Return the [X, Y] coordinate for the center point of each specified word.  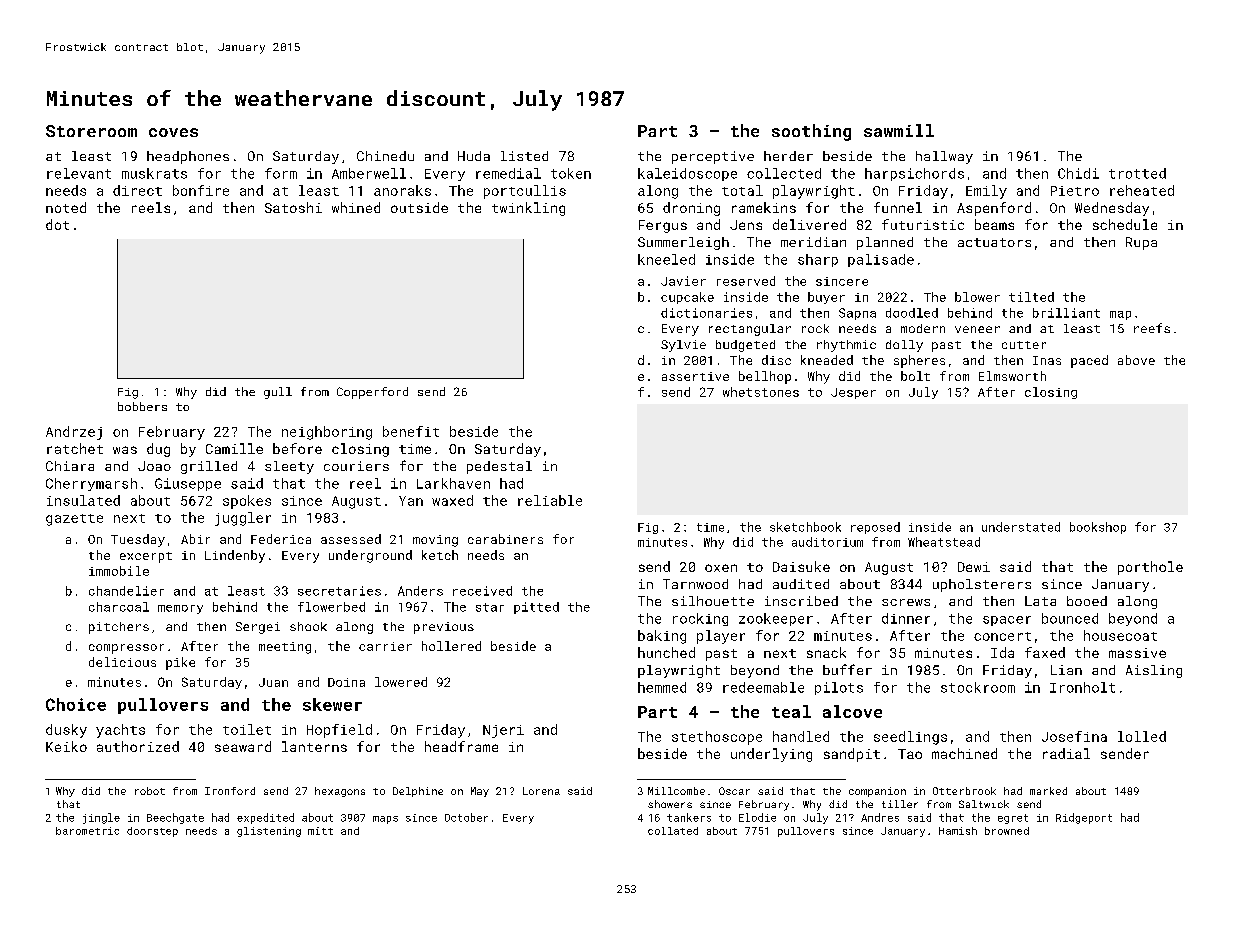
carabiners [505, 539]
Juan [273, 682]
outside [419, 207]
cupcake [687, 298]
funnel [898, 207]
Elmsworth [1012, 376]
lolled [1142, 736]
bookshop [1098, 528]
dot [57, 224]
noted [66, 207]
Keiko [66, 746]
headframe [461, 746]
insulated [83, 500]
